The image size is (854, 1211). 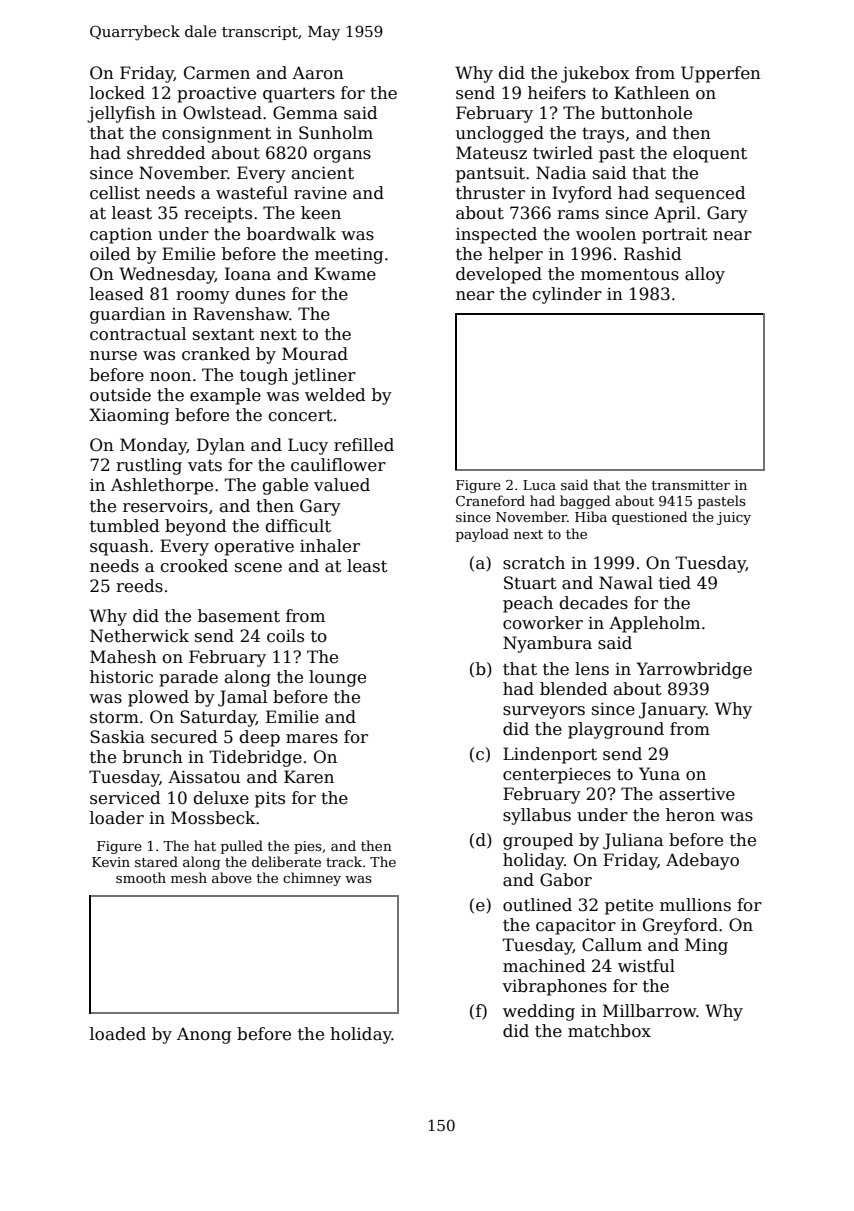 What do you see at coordinates (539, 1012) in the image?
I see `wedding` at bounding box center [539, 1012].
